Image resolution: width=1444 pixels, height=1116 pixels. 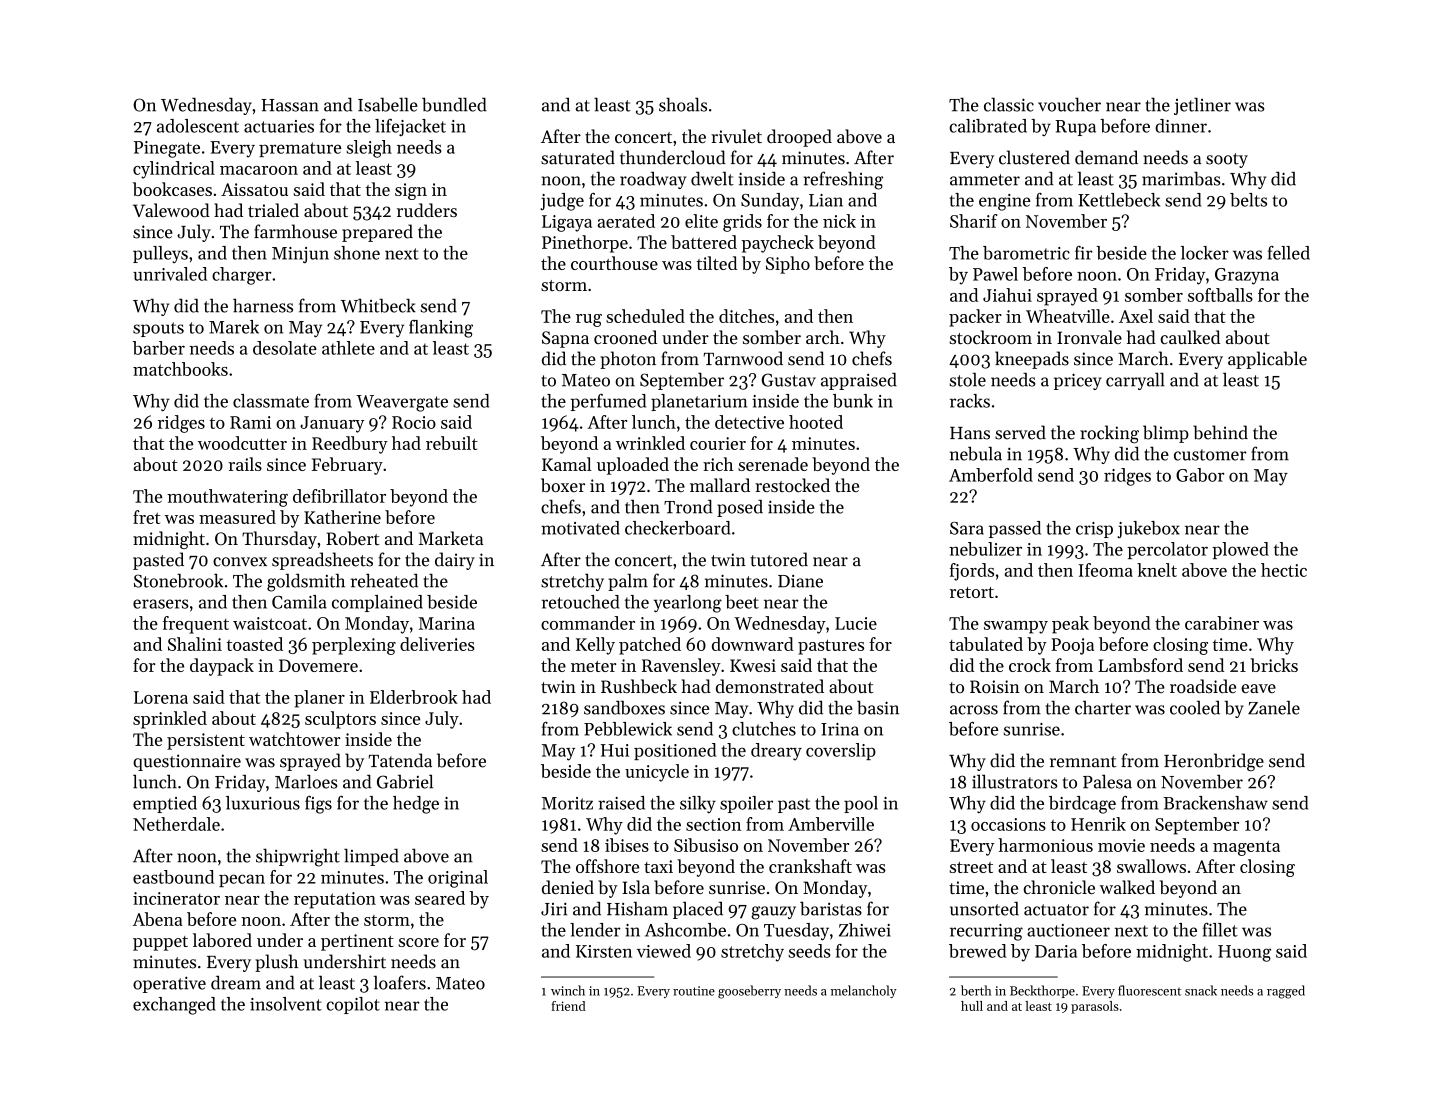 What do you see at coordinates (626, 221) in the document?
I see `aerated` at bounding box center [626, 221].
